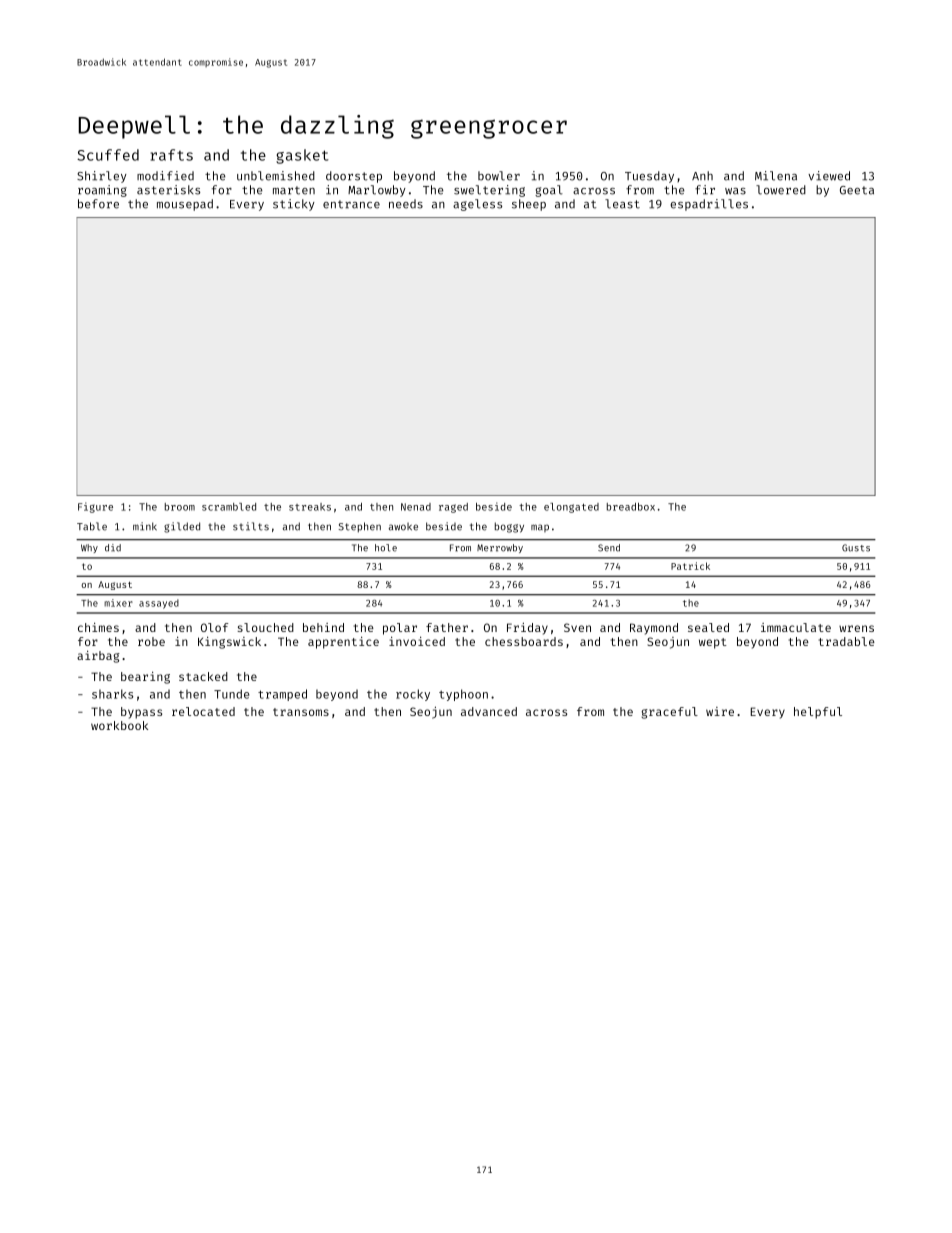 The width and height of the screenshot is (952, 1233). What do you see at coordinates (649, 177) in the screenshot?
I see `Tuesday` at bounding box center [649, 177].
